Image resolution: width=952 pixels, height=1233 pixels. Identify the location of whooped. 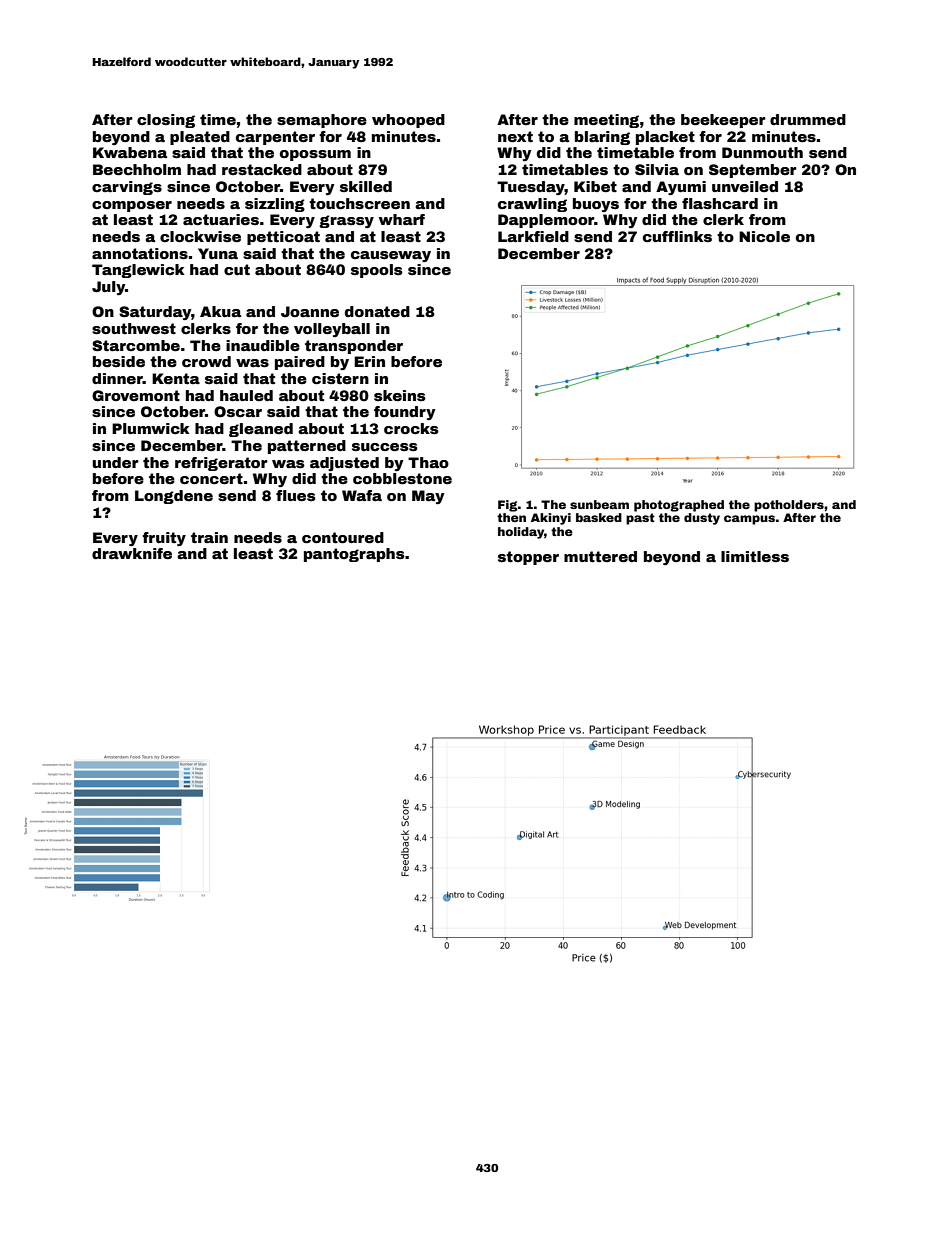
(408, 121).
